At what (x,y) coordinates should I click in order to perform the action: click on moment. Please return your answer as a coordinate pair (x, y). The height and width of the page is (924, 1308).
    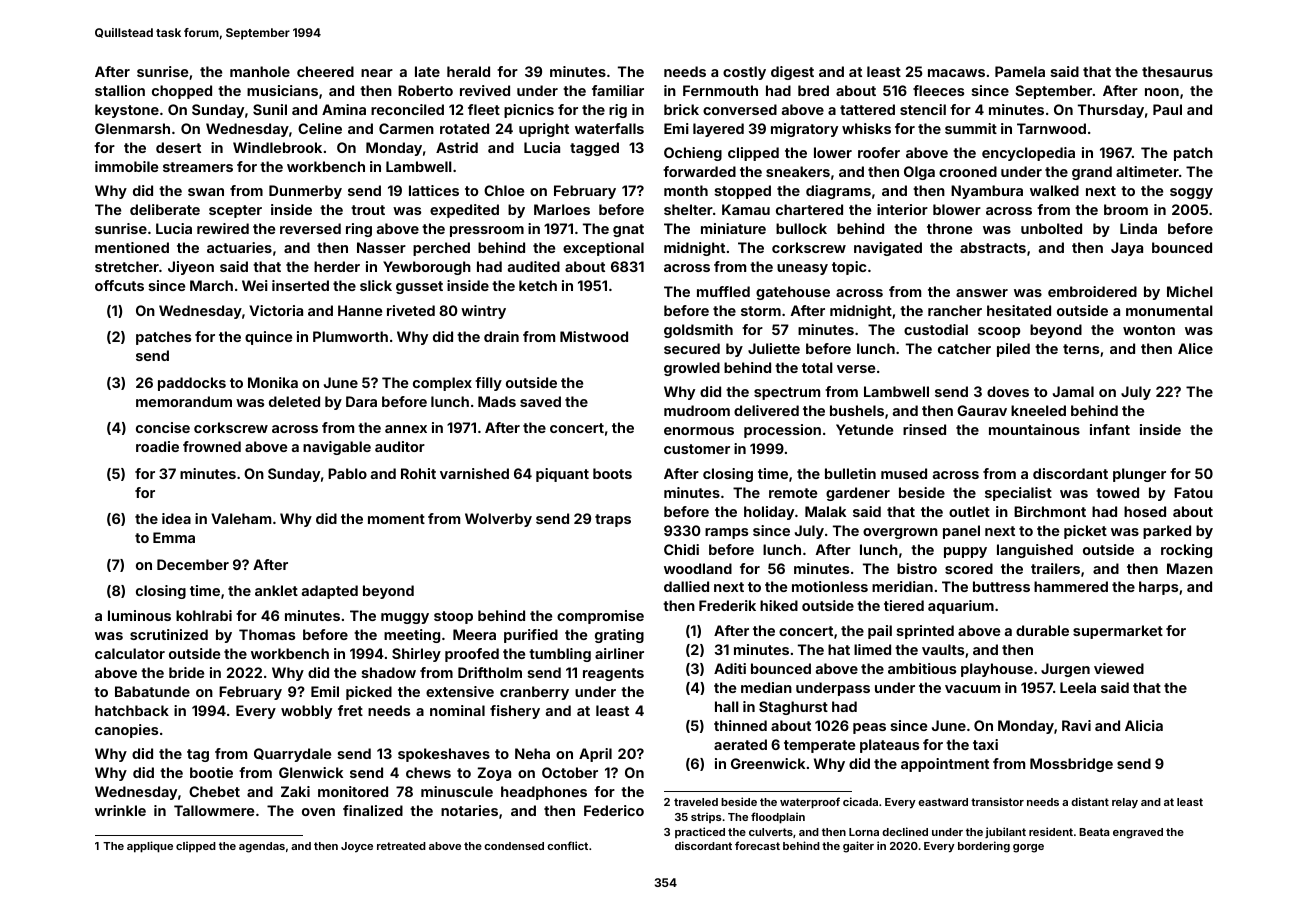
    Looking at the image, I should click on (396, 519).
